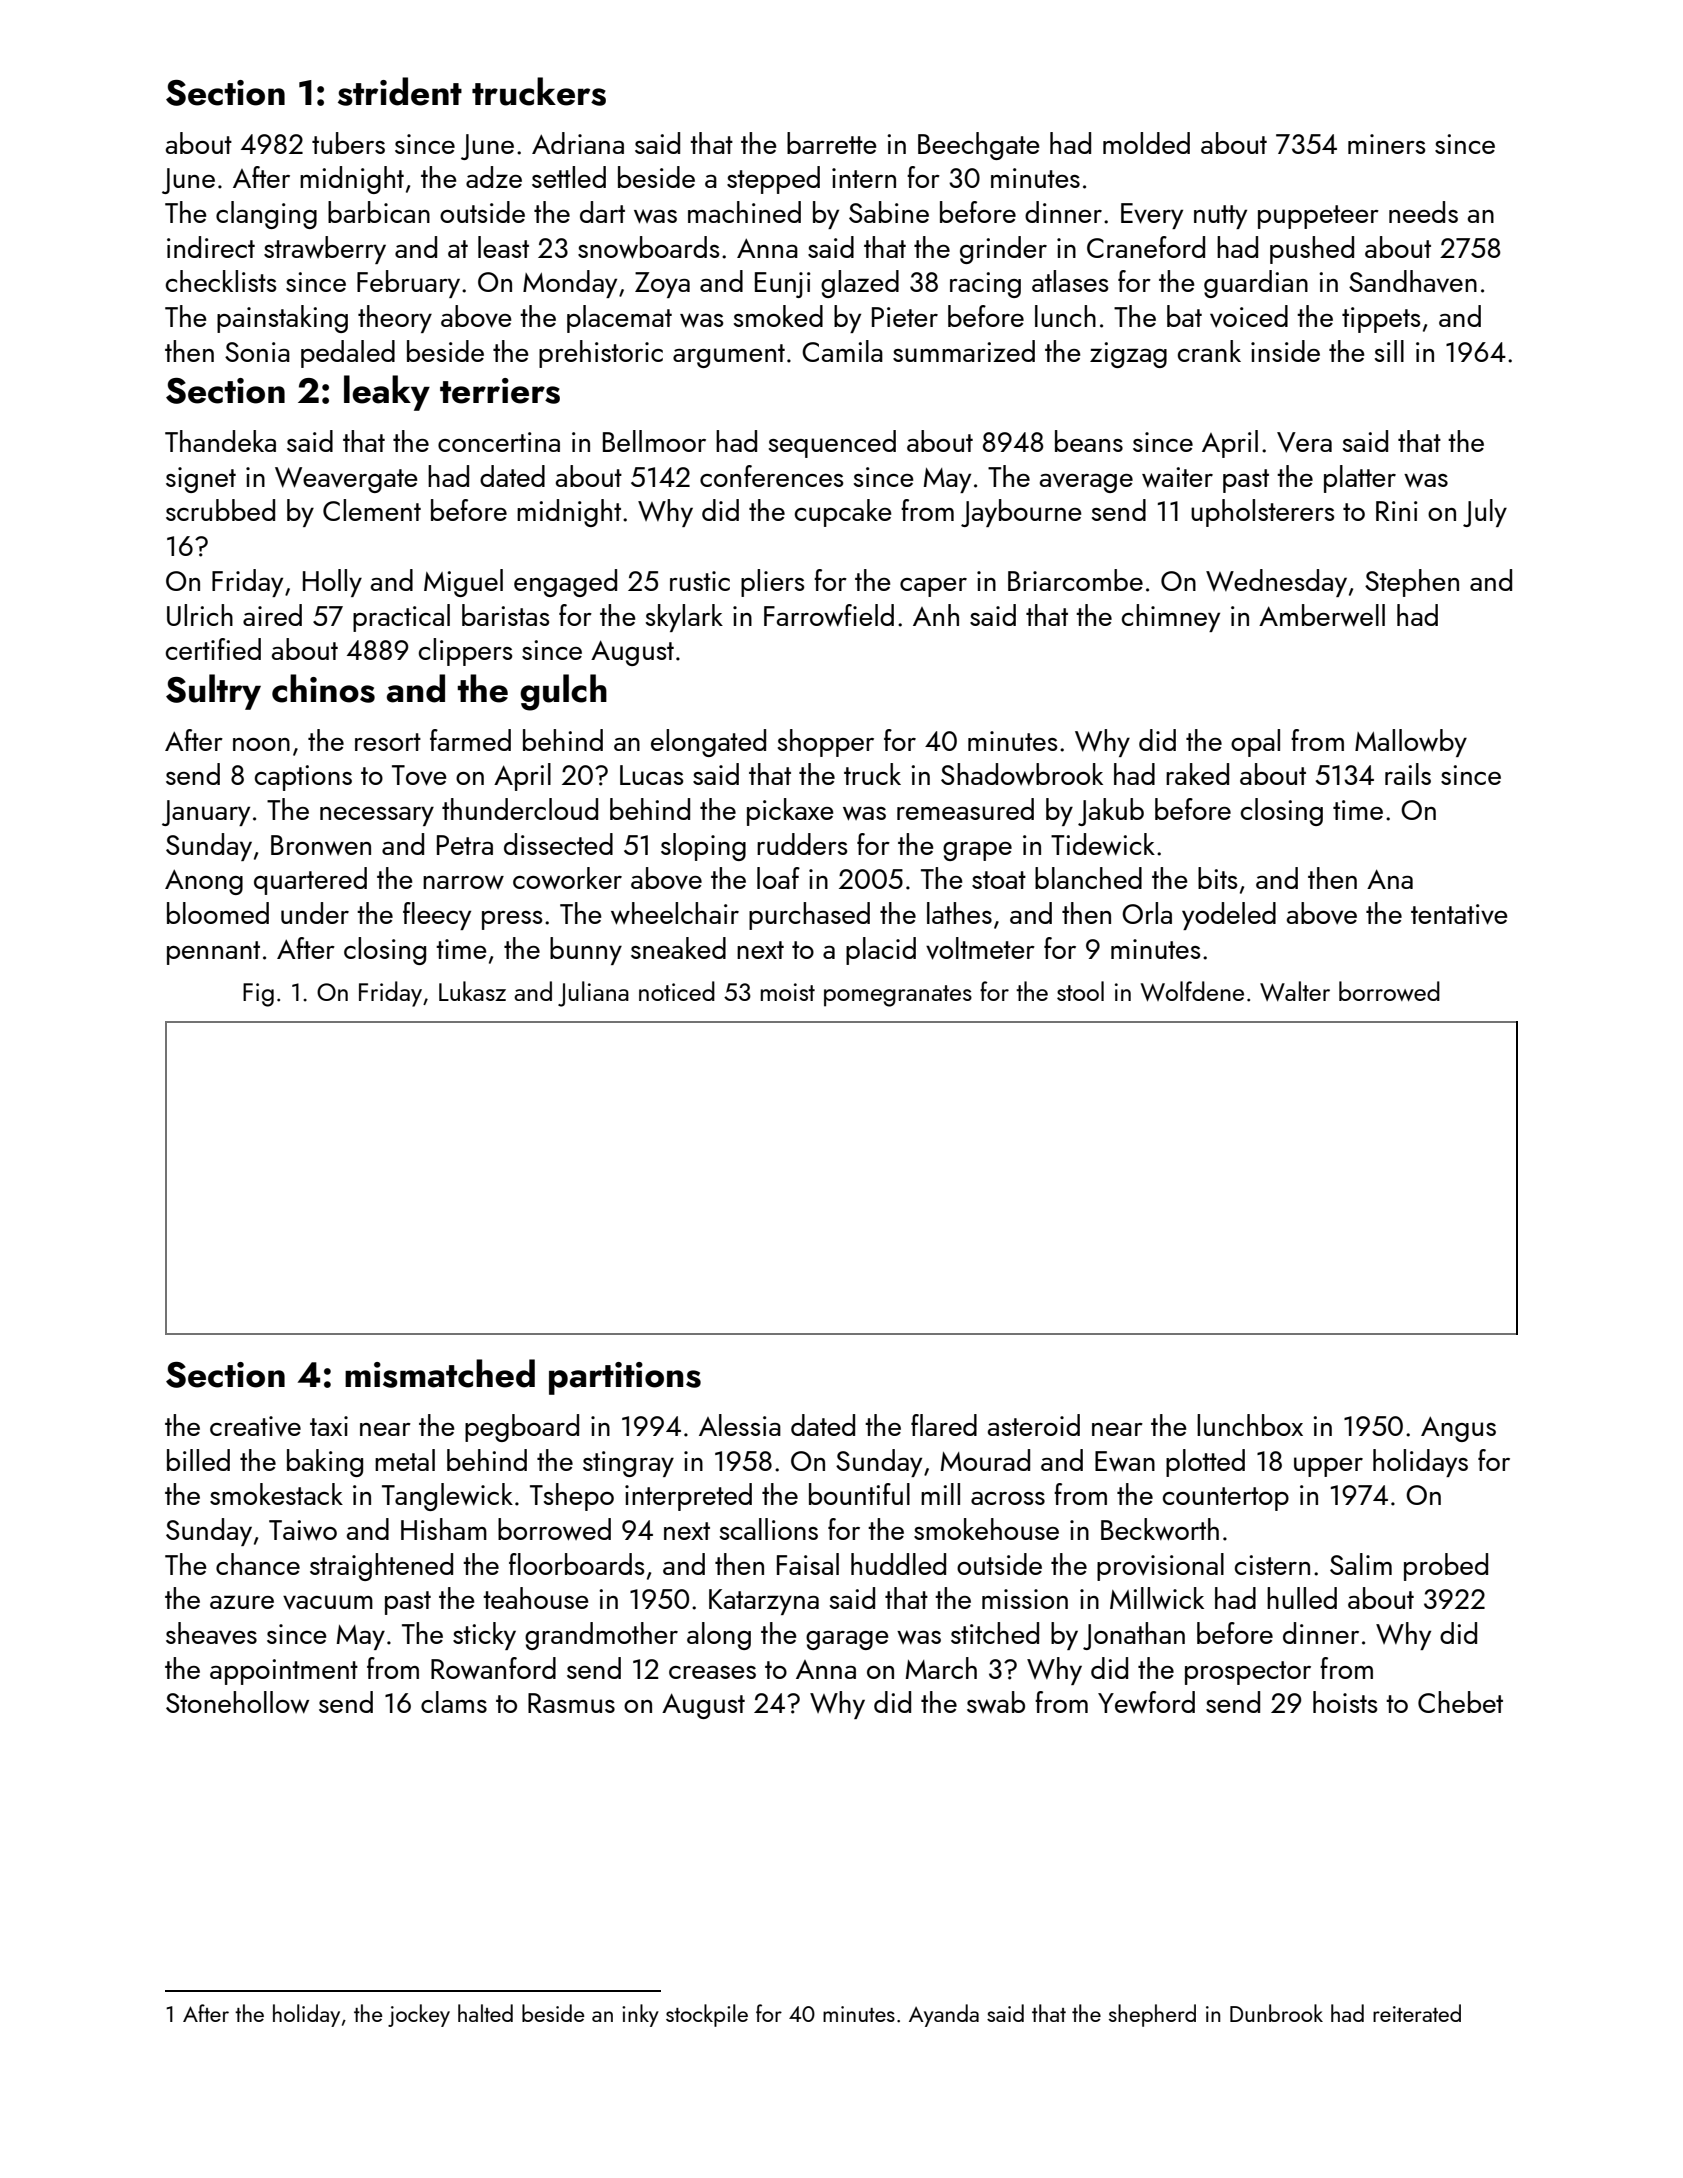 The width and height of the screenshot is (1683, 2178). What do you see at coordinates (1360, 479) in the screenshot?
I see `platter` at bounding box center [1360, 479].
